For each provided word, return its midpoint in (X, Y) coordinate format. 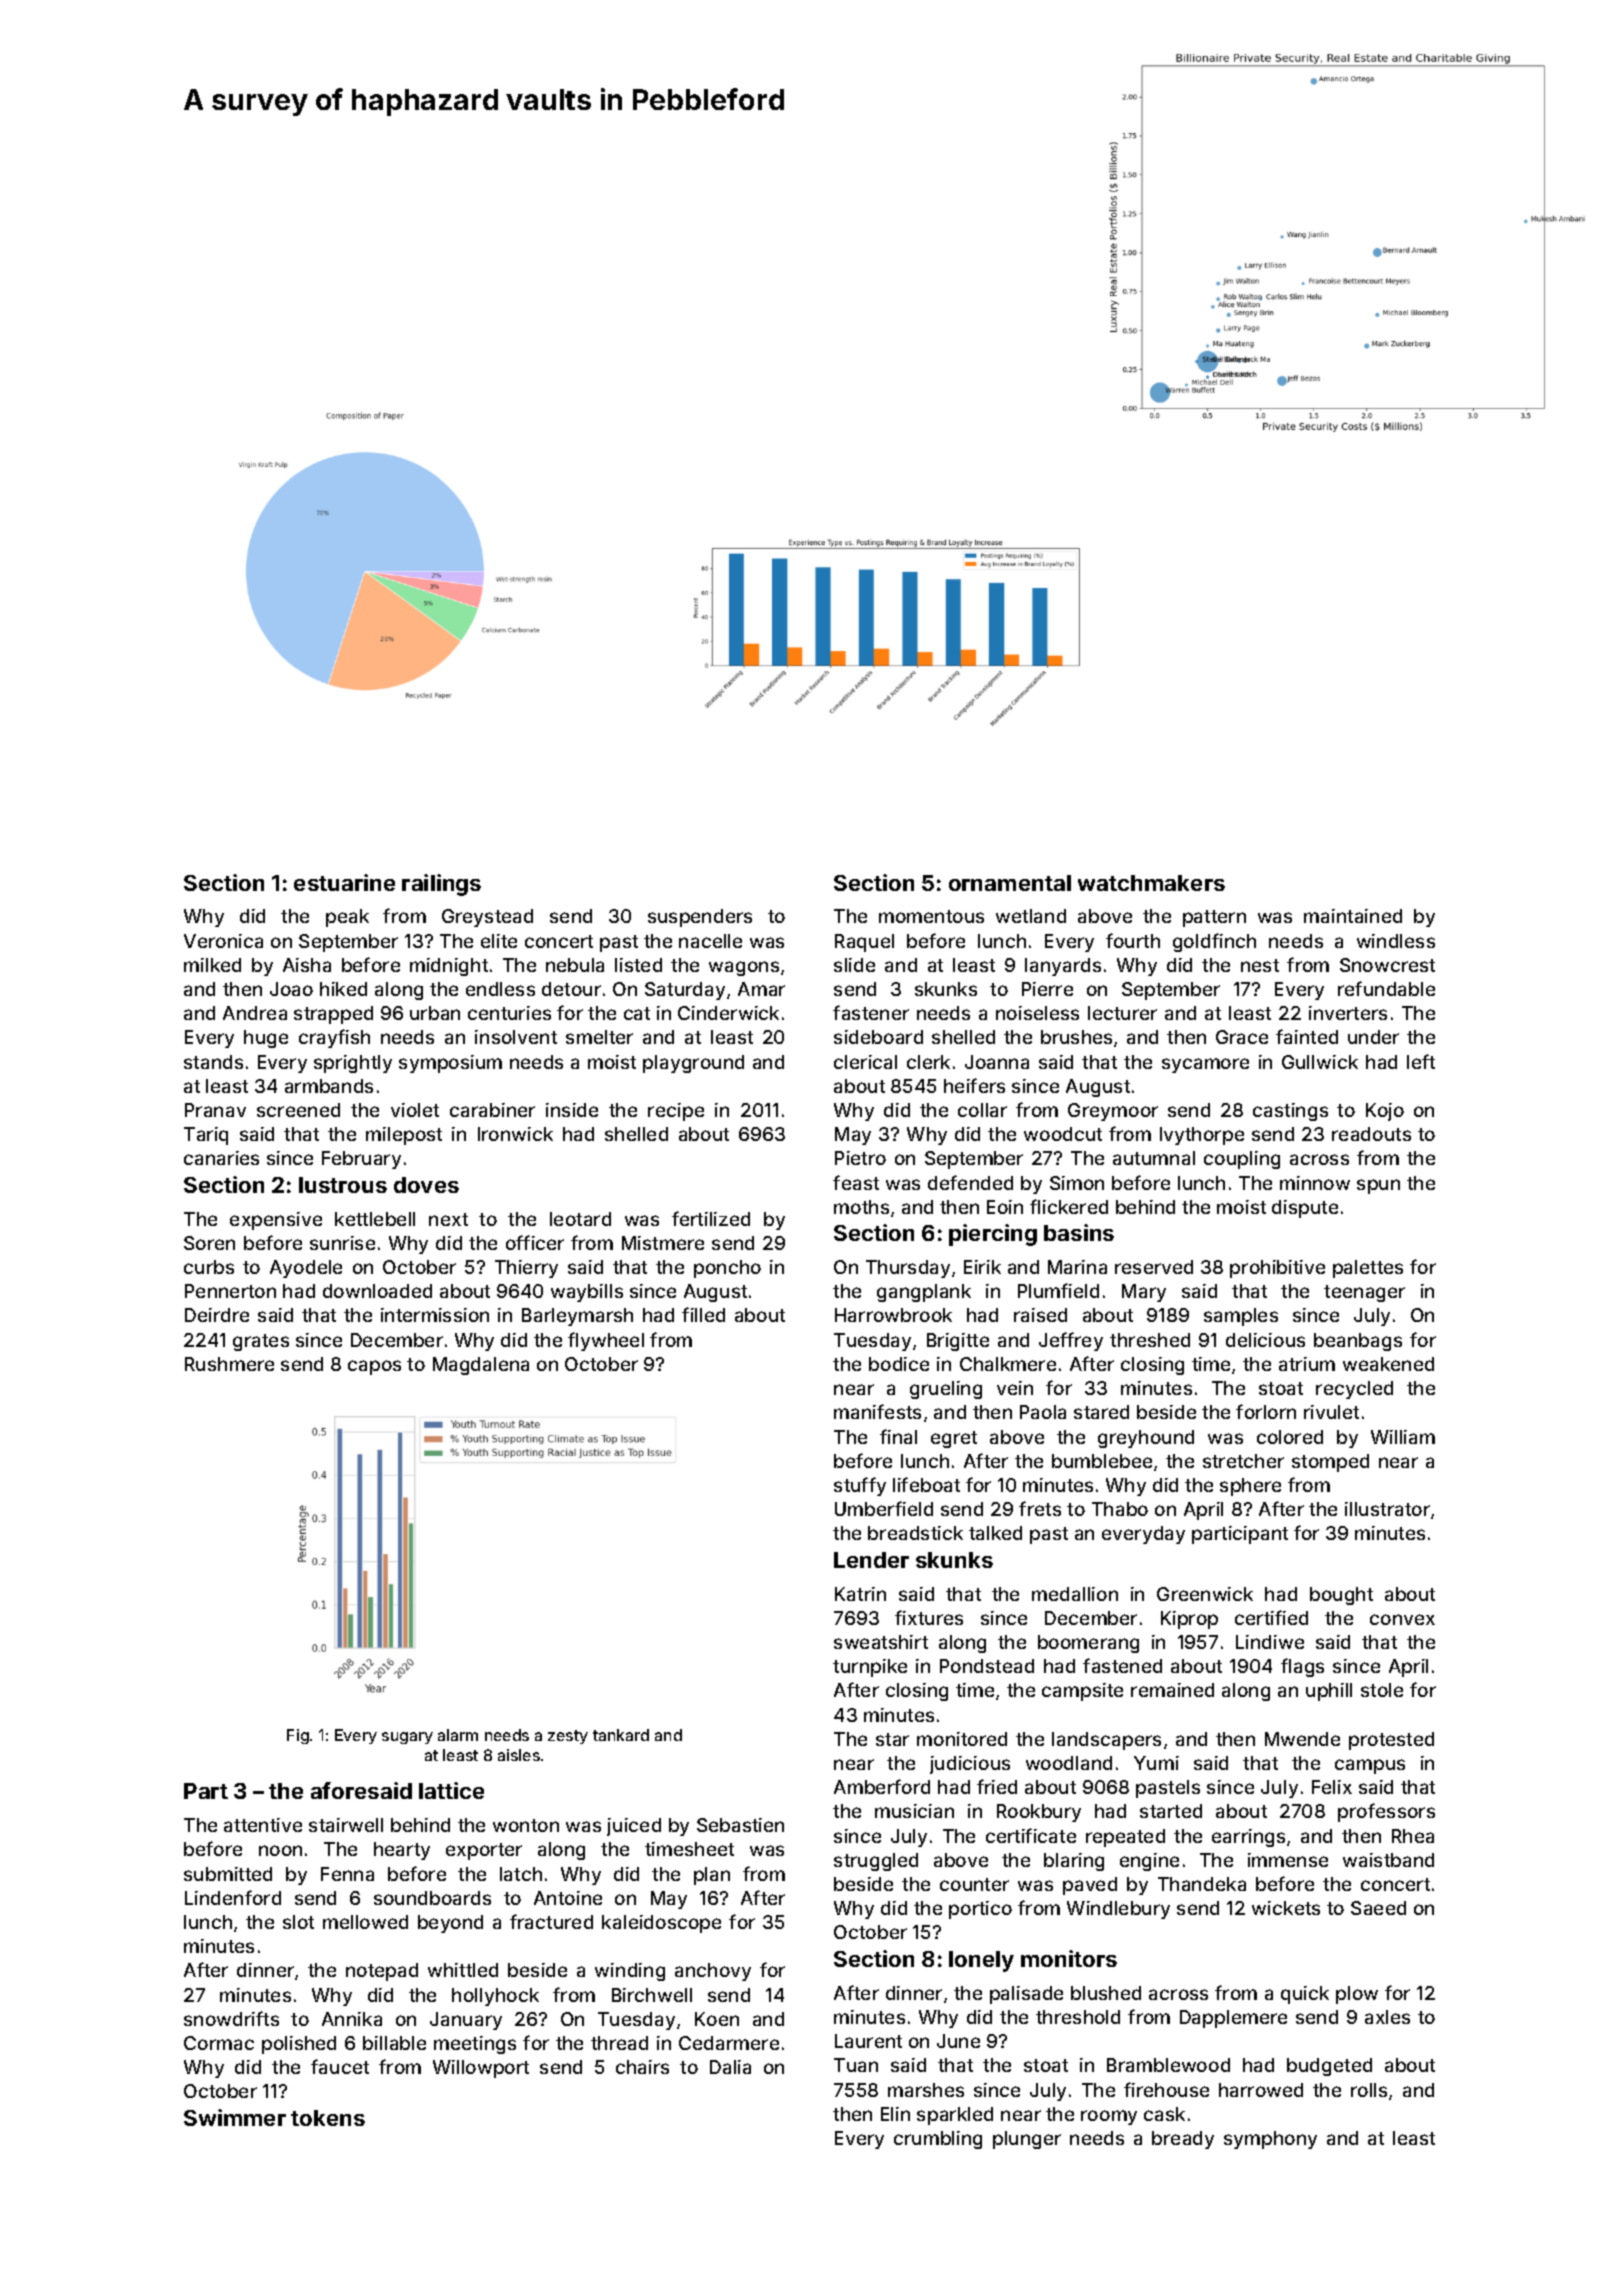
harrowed (1261, 2090)
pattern (1214, 918)
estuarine (344, 882)
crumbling (938, 2140)
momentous (931, 916)
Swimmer (235, 2117)
